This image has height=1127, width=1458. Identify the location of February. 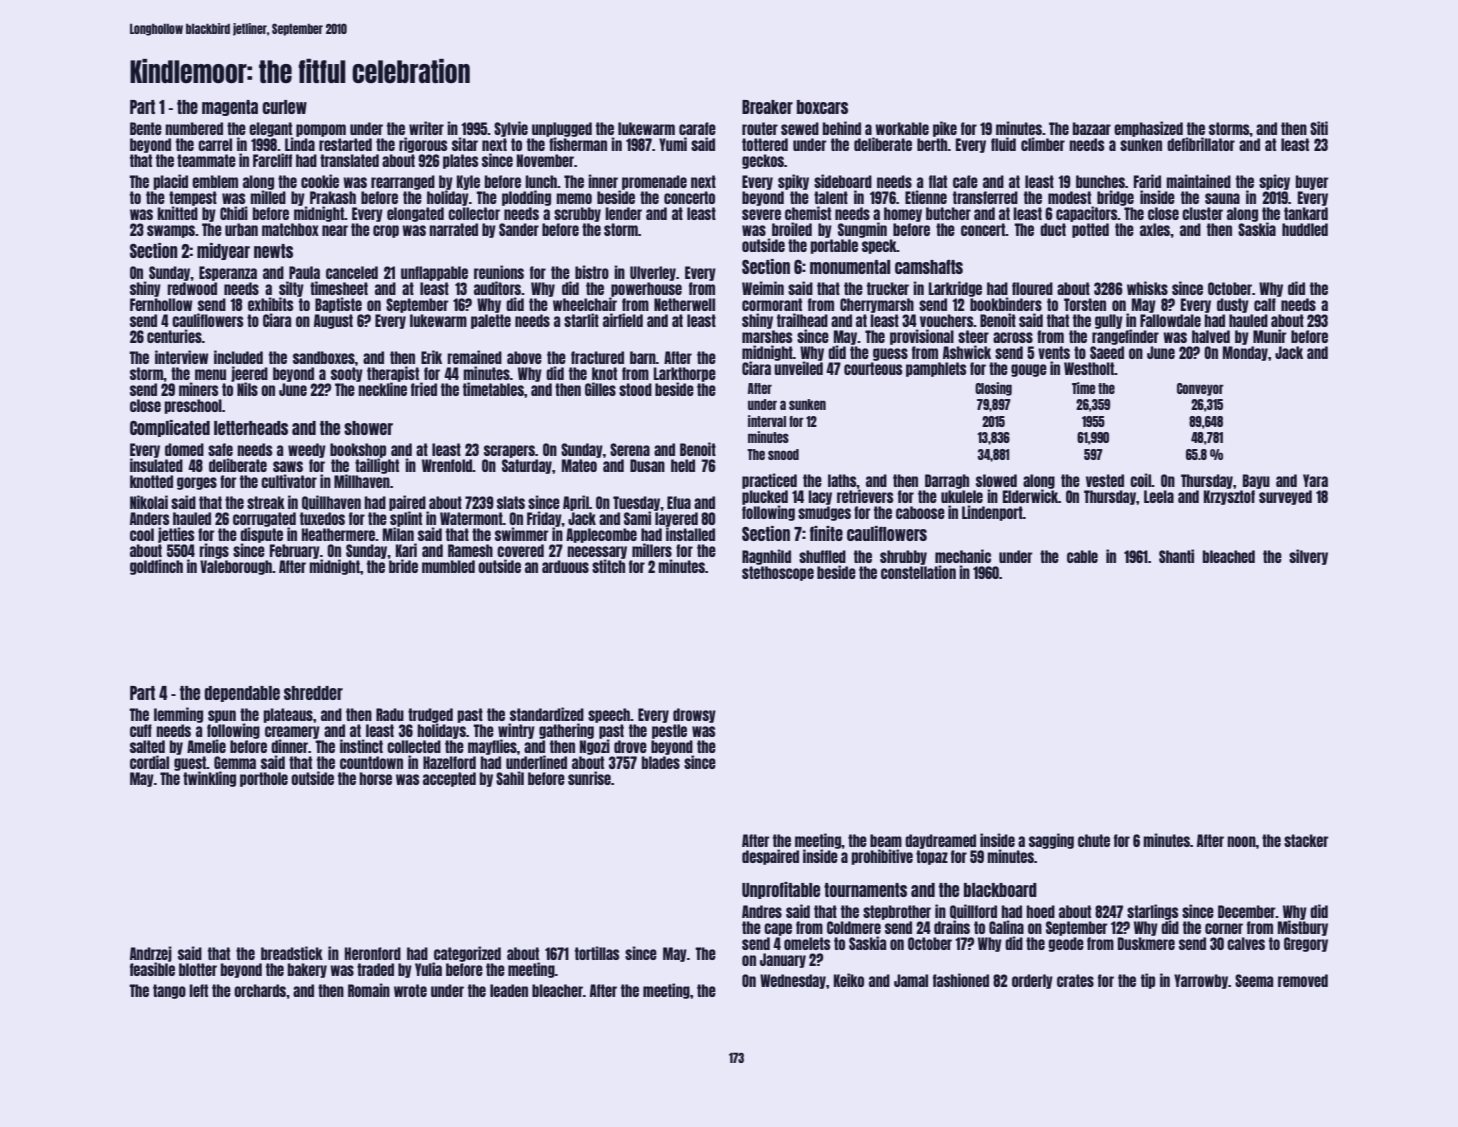
(295, 551).
